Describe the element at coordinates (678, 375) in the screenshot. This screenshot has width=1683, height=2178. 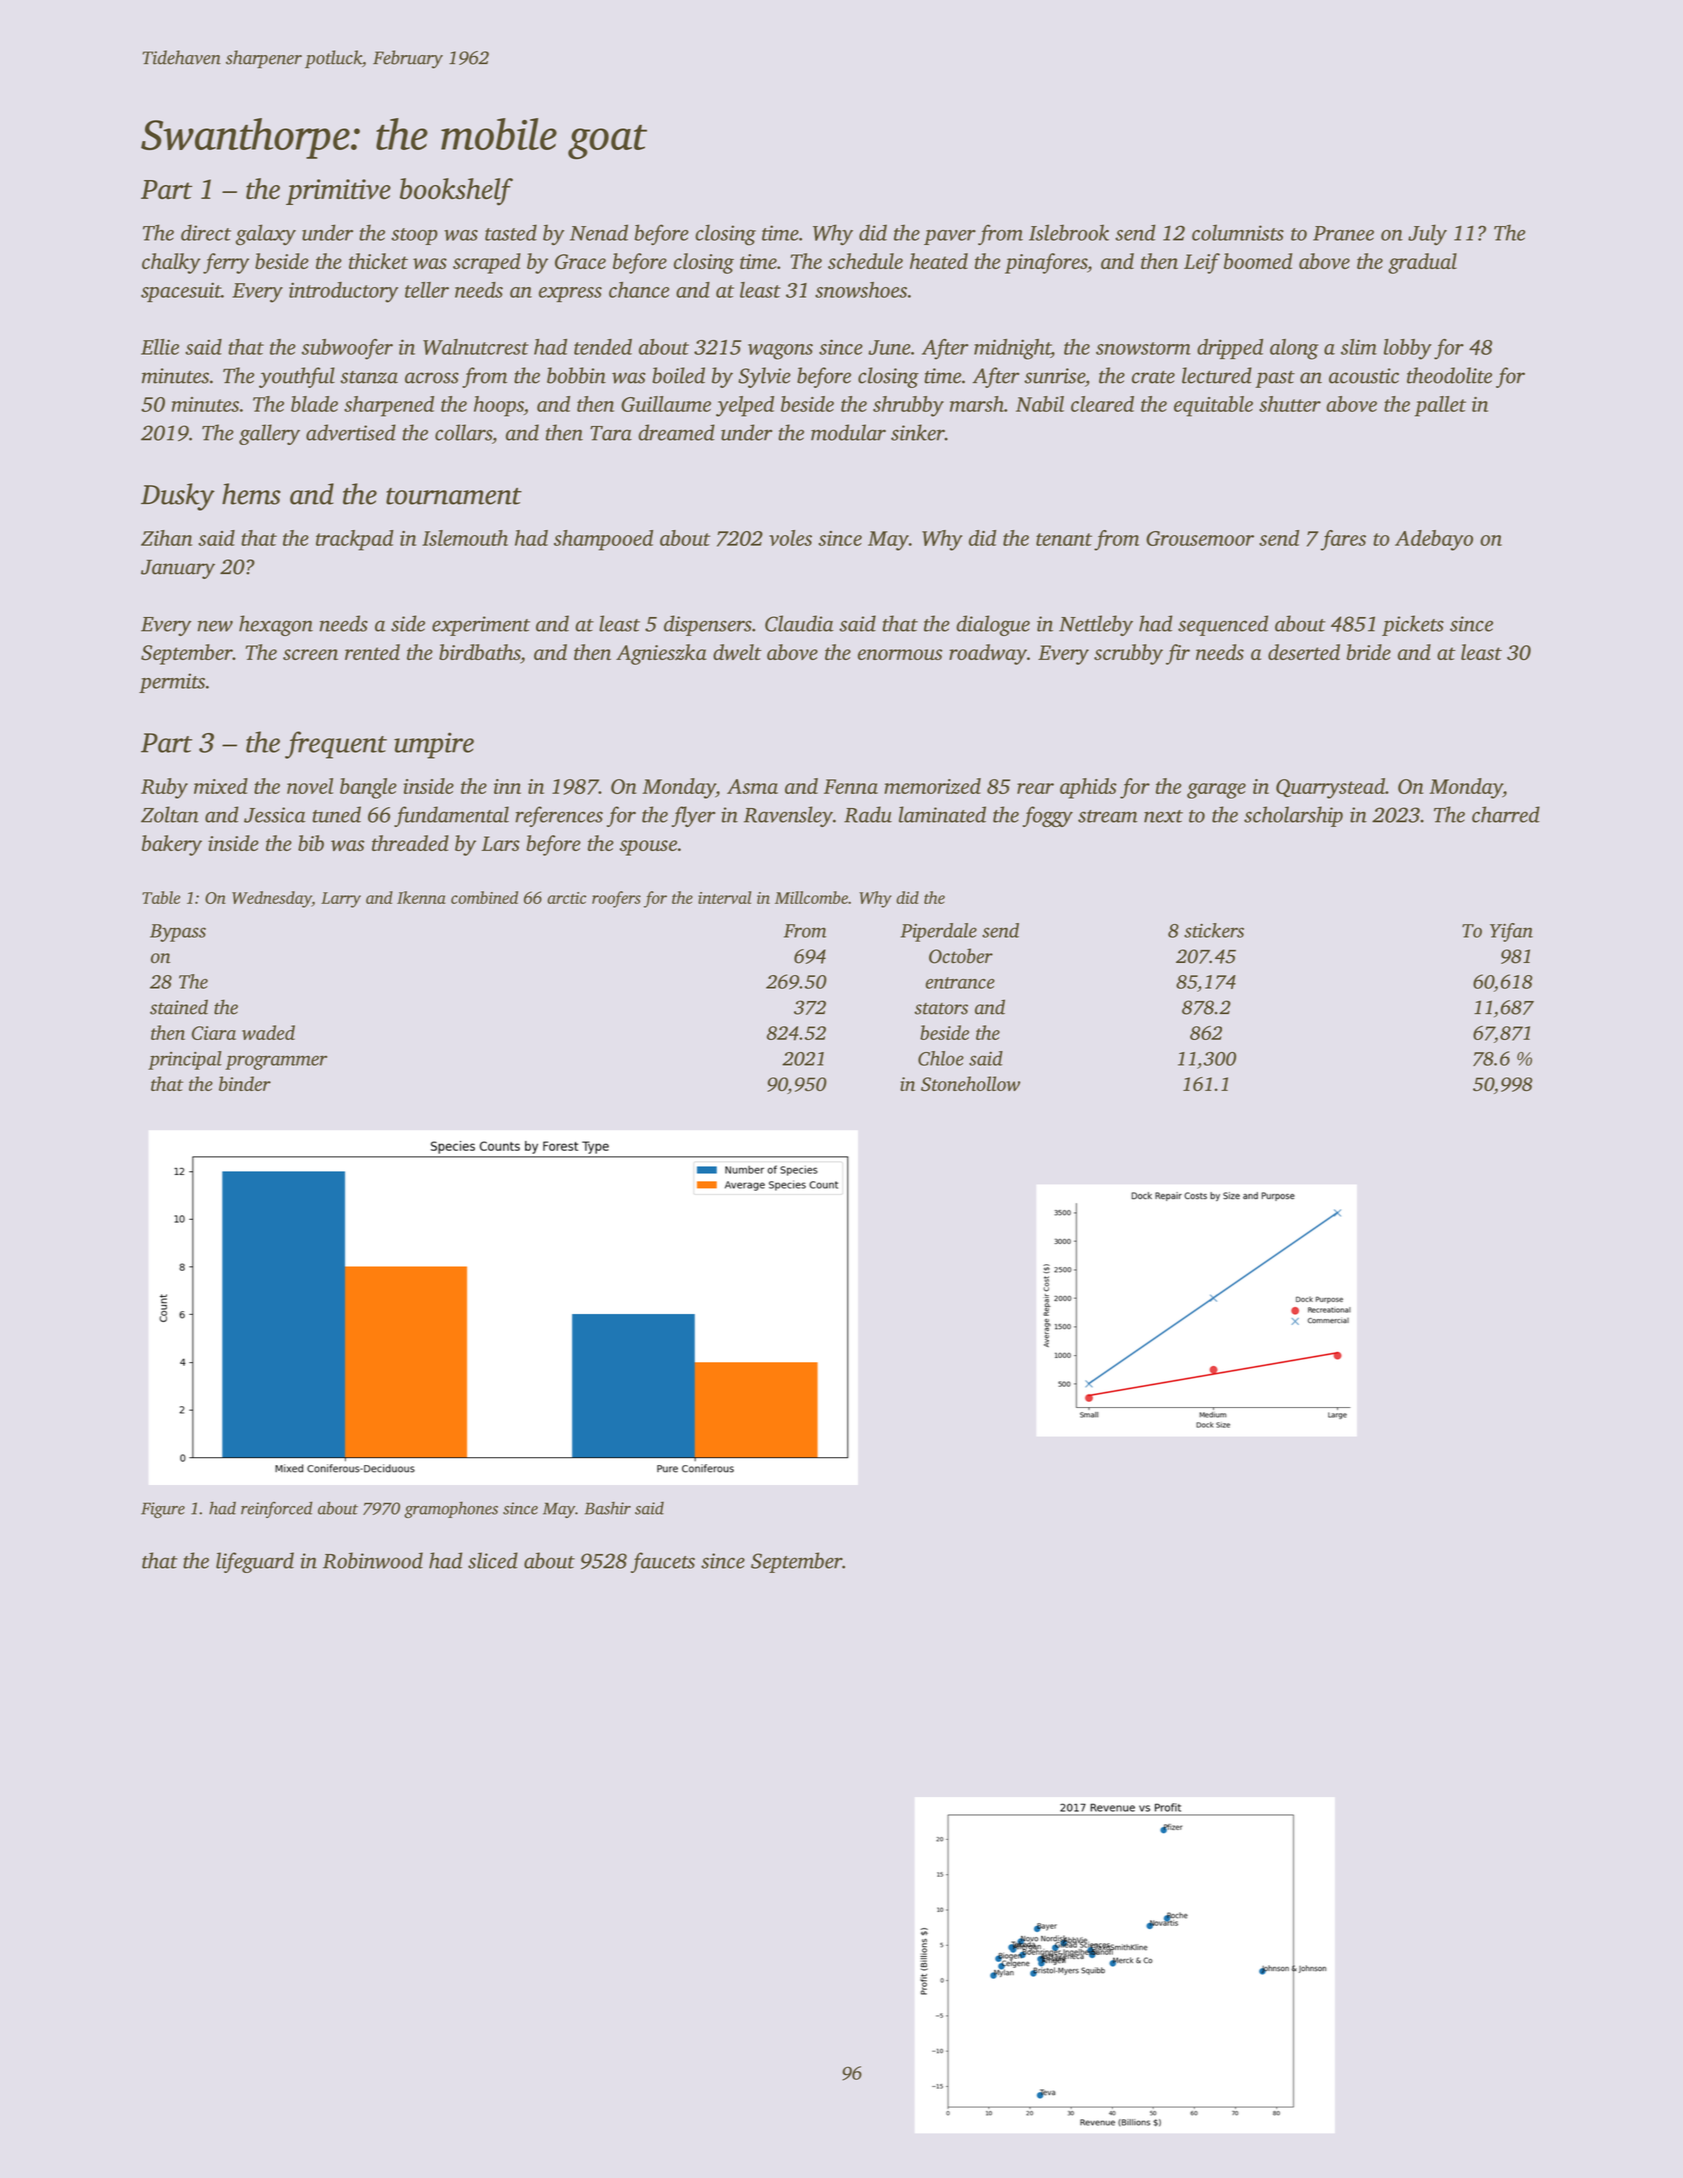
I see `boiled` at that location.
